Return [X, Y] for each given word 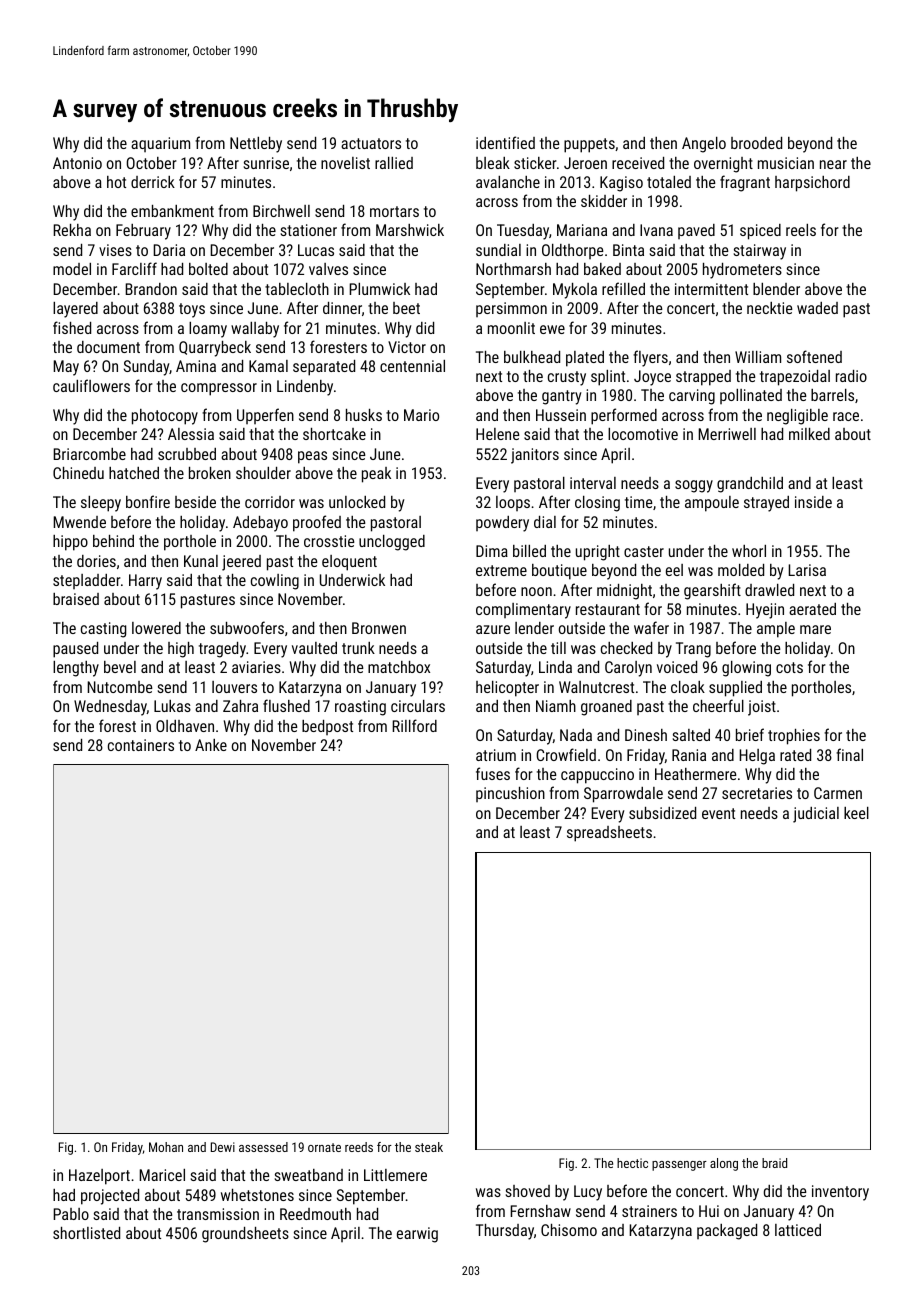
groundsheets [245, 1235]
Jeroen [585, 163]
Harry [145, 582]
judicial [816, 815]
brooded [756, 143]
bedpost [327, 727]
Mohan [166, 1147]
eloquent [349, 563]
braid [774, 1163]
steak [429, 1147]
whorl [749, 551]
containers [141, 745]
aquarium [160, 144]
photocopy [165, 417]
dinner [342, 308]
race [846, 416]
